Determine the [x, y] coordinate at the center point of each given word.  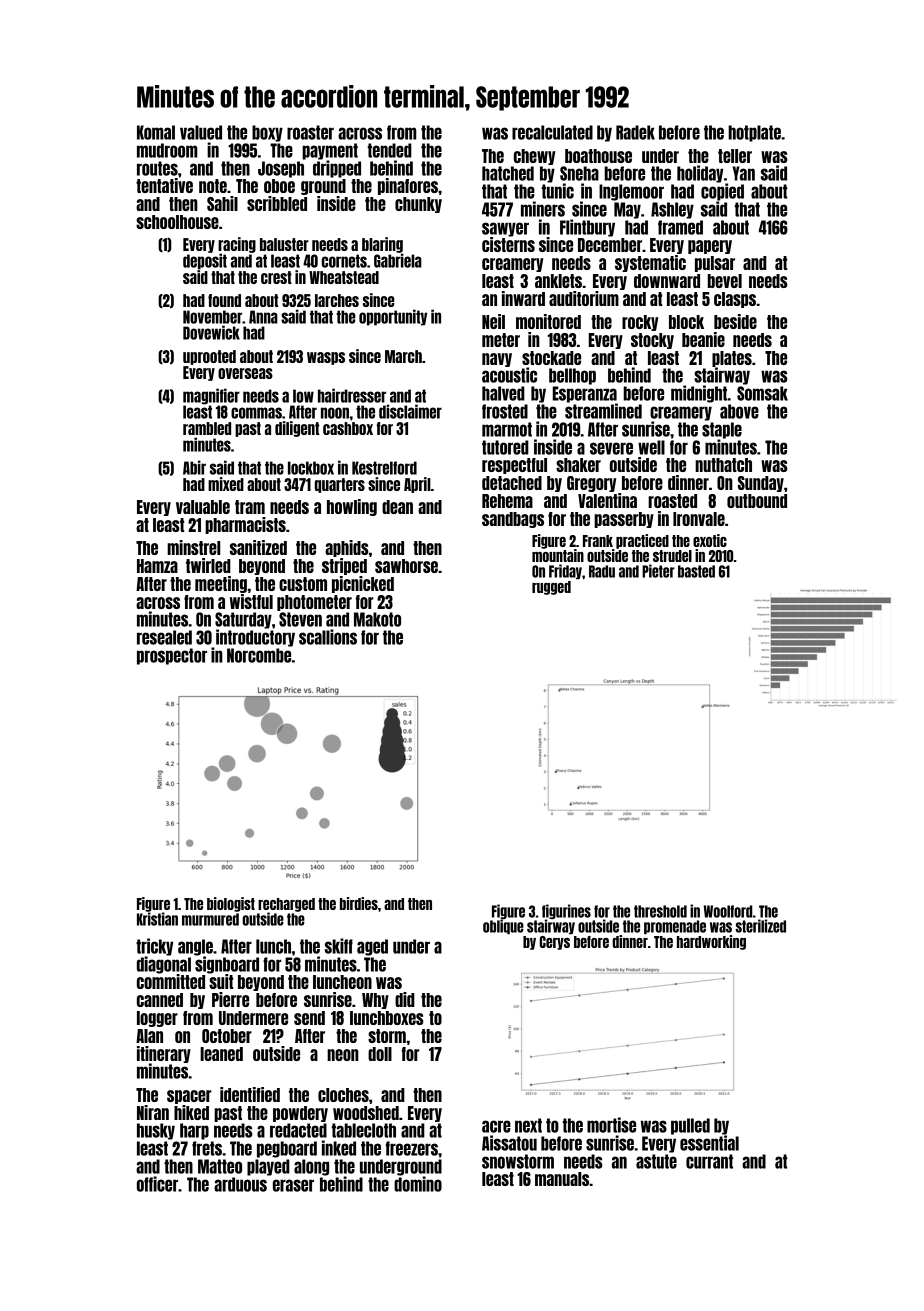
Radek [635, 132]
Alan [149, 1036]
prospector [172, 656]
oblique [503, 927]
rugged [551, 588]
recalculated [552, 132]
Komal [156, 132]
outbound [757, 501]
